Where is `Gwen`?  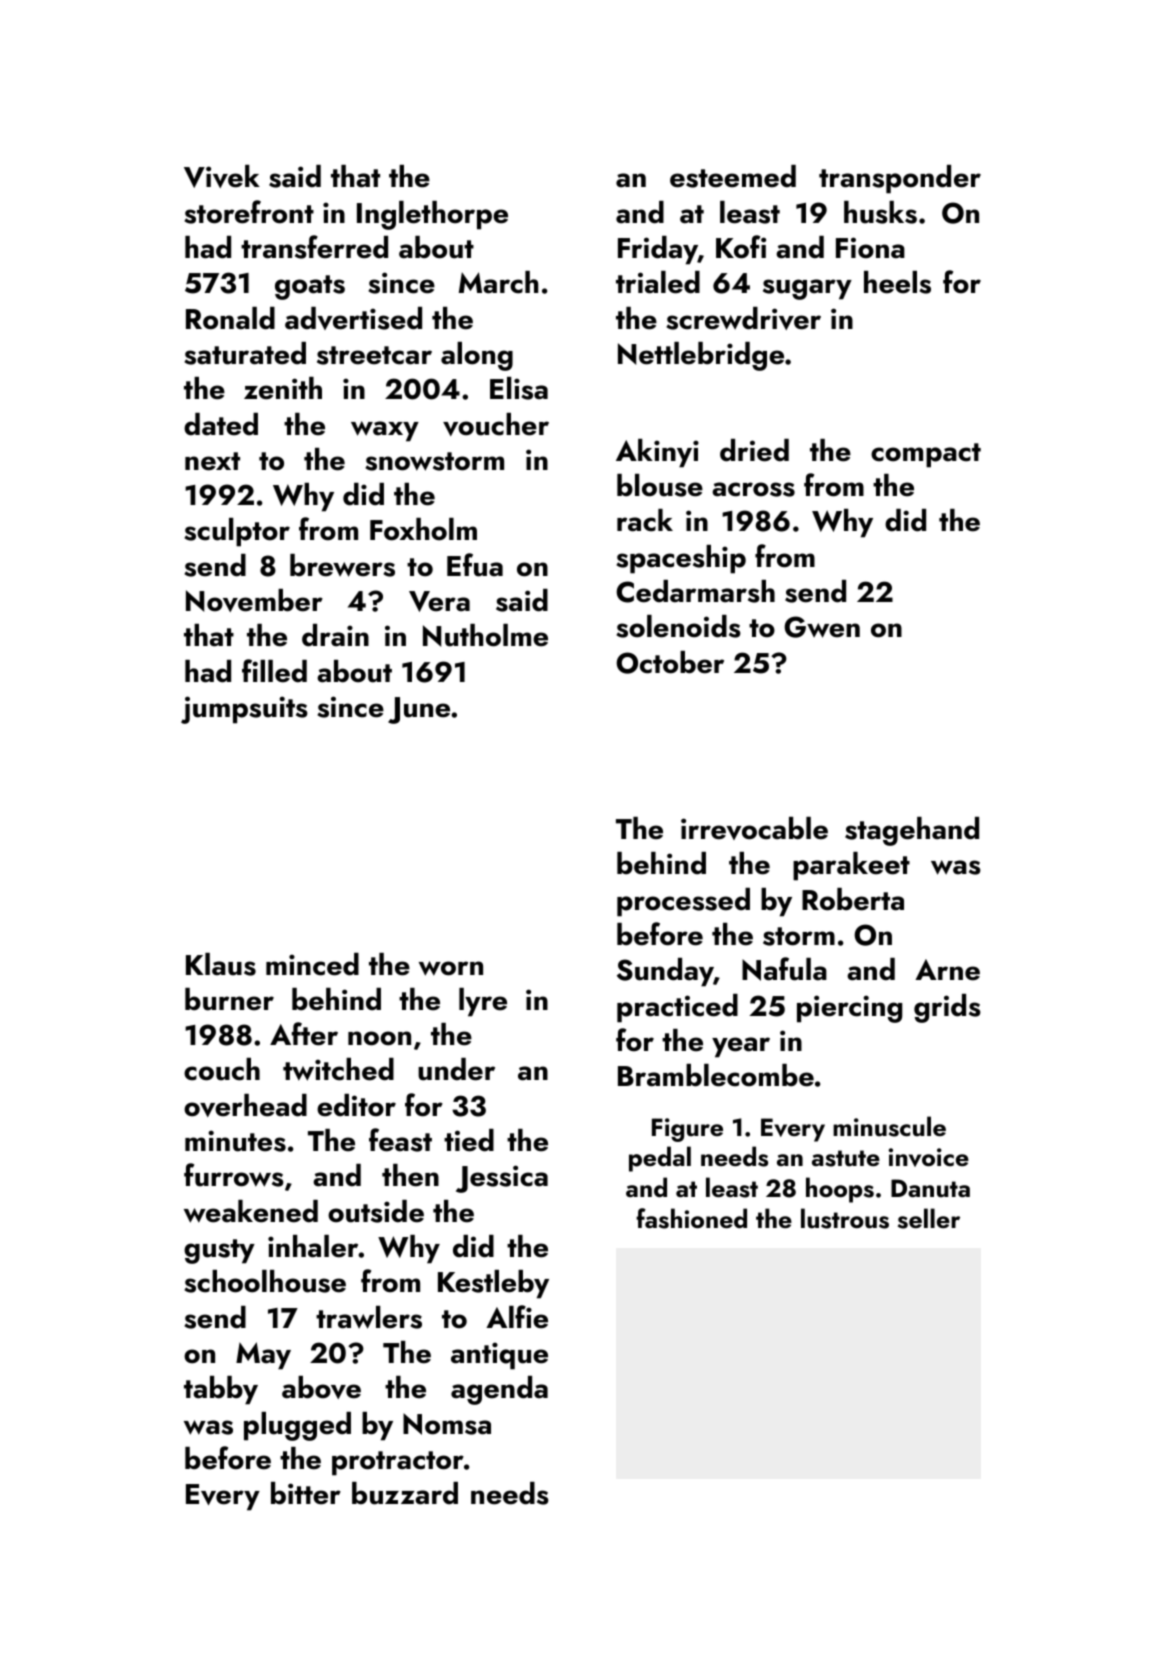
Gwen is located at coordinates (822, 627).
